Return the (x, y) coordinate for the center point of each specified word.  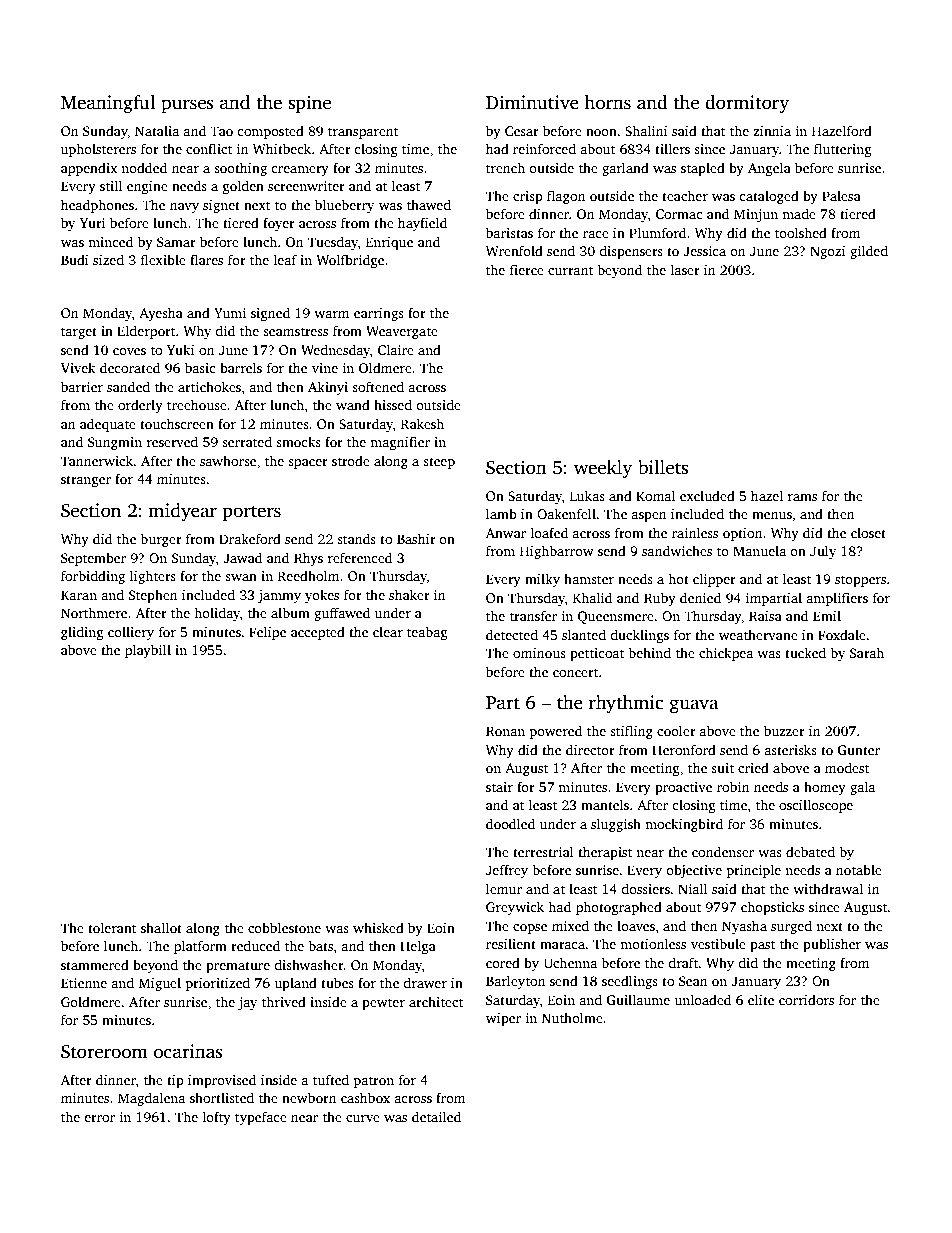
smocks (298, 441)
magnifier (400, 443)
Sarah (867, 652)
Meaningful (108, 104)
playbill (148, 651)
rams (802, 497)
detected (512, 634)
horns (607, 102)
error (99, 1118)
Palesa (841, 195)
